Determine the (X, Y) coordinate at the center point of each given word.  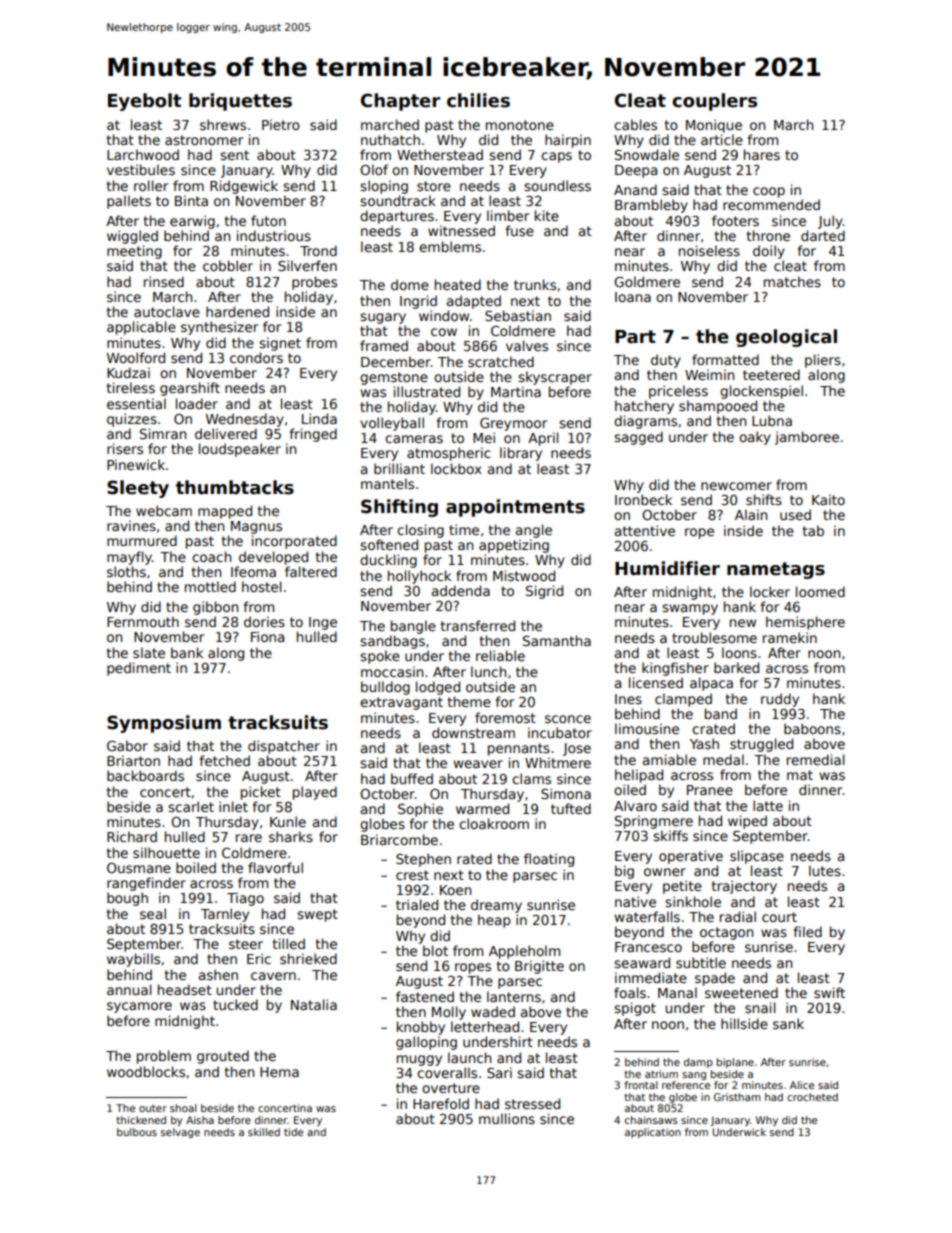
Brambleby (651, 206)
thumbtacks (235, 487)
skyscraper (555, 378)
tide (293, 1132)
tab (813, 530)
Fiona (267, 636)
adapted (474, 302)
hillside (744, 1023)
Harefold (441, 1103)
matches (792, 281)
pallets (129, 202)
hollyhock (419, 577)
